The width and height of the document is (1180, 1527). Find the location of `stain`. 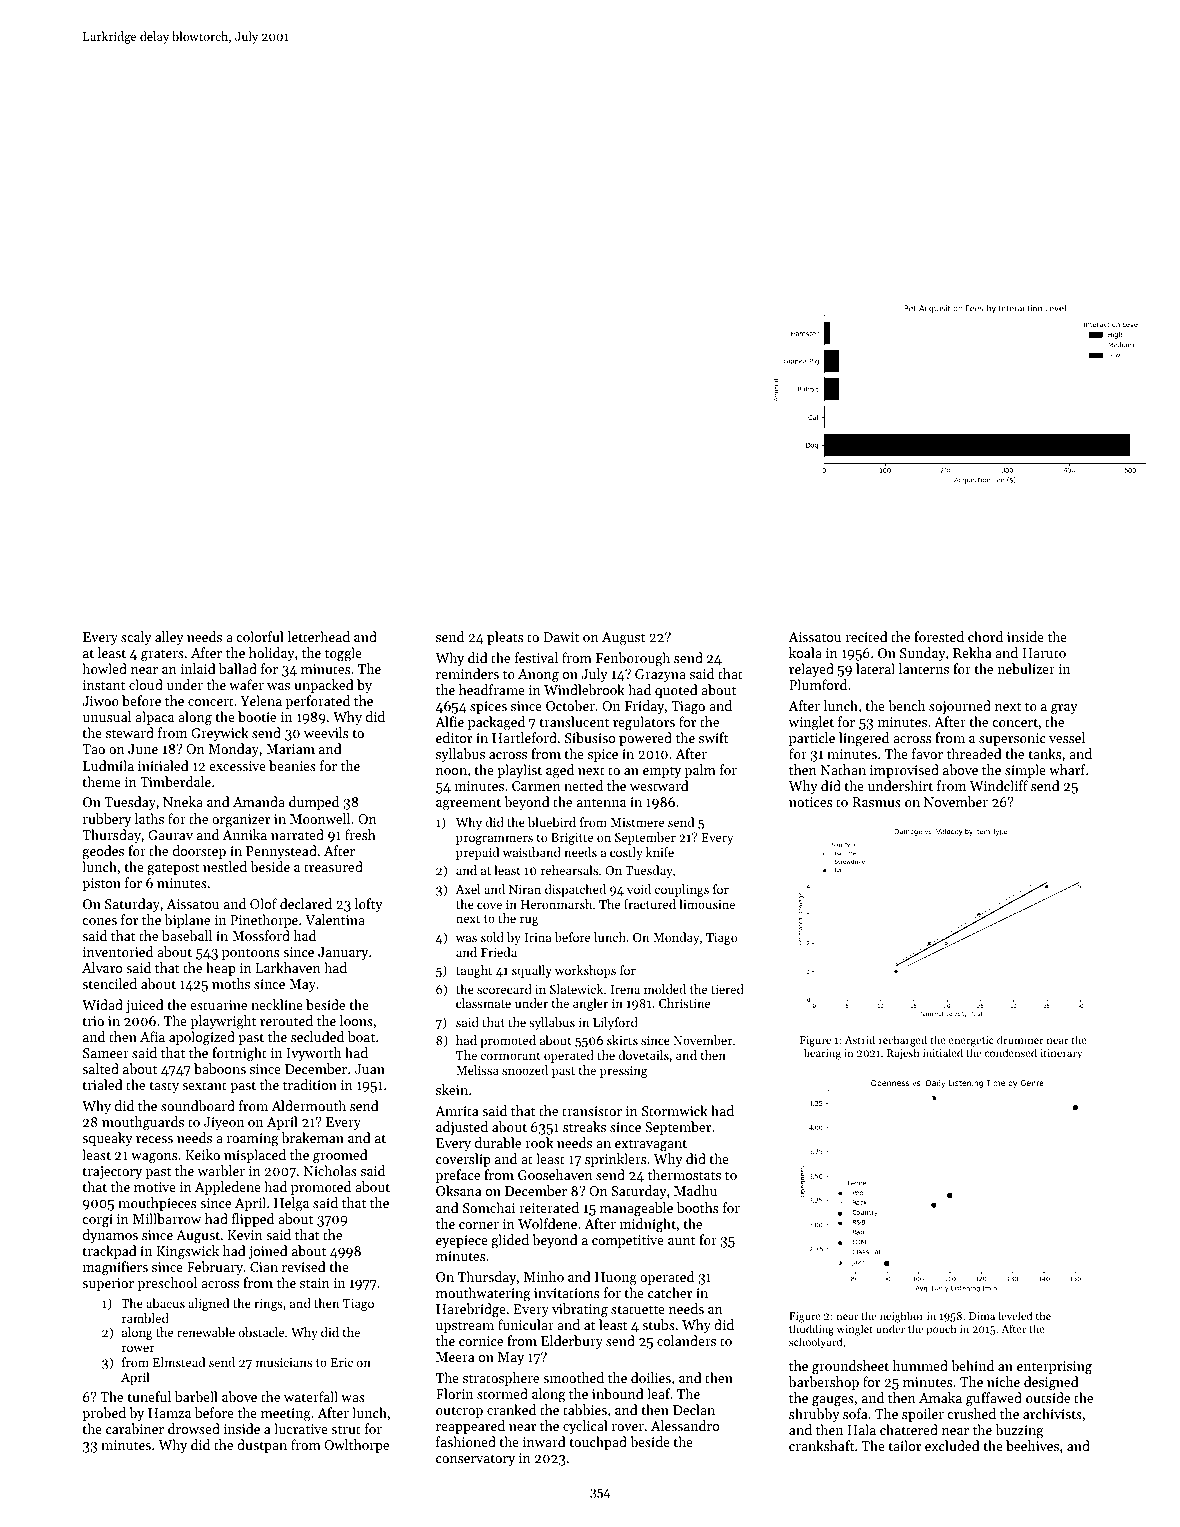

stain is located at coordinates (315, 1283).
